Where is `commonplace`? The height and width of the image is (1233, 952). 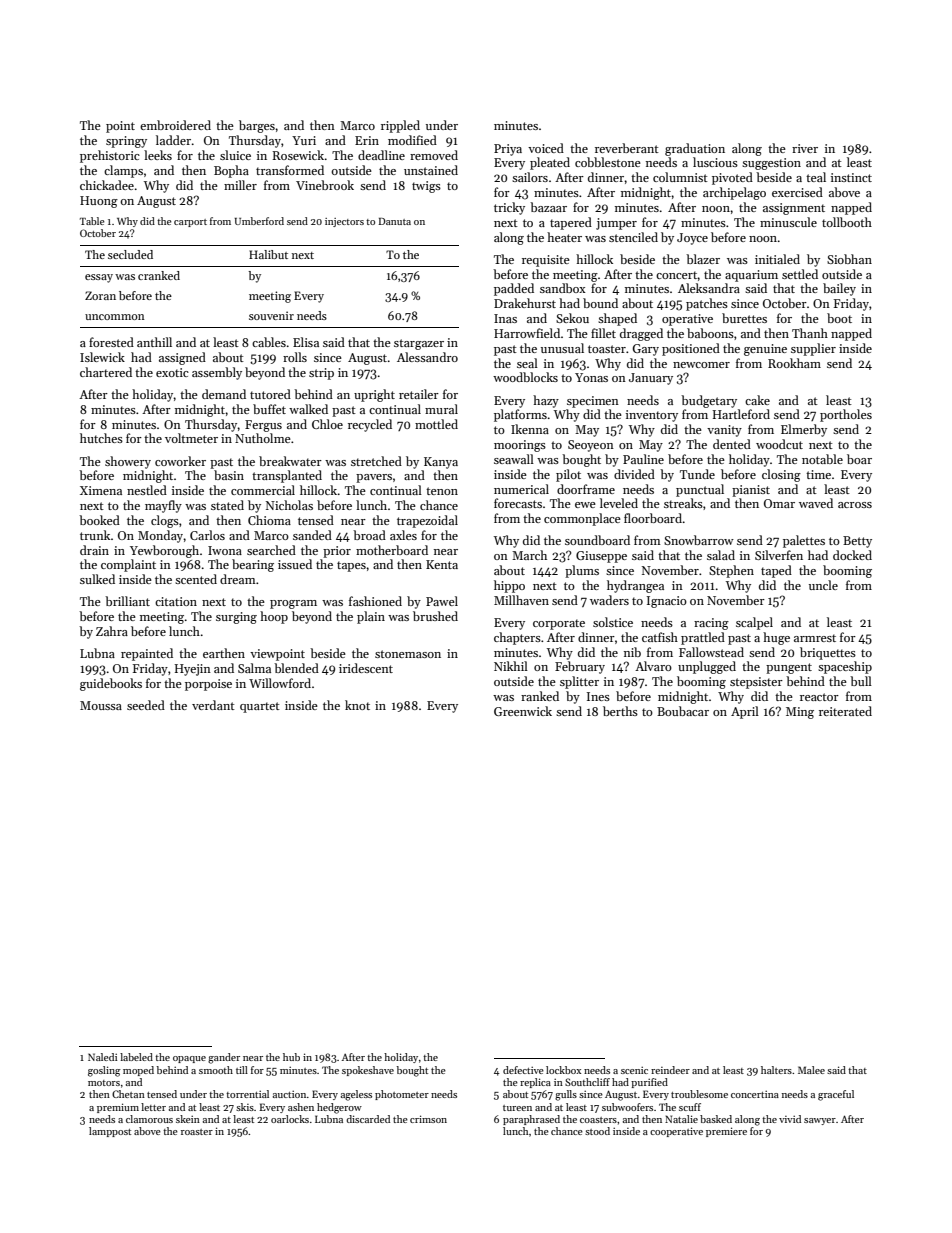 commonplace is located at coordinates (582, 519).
